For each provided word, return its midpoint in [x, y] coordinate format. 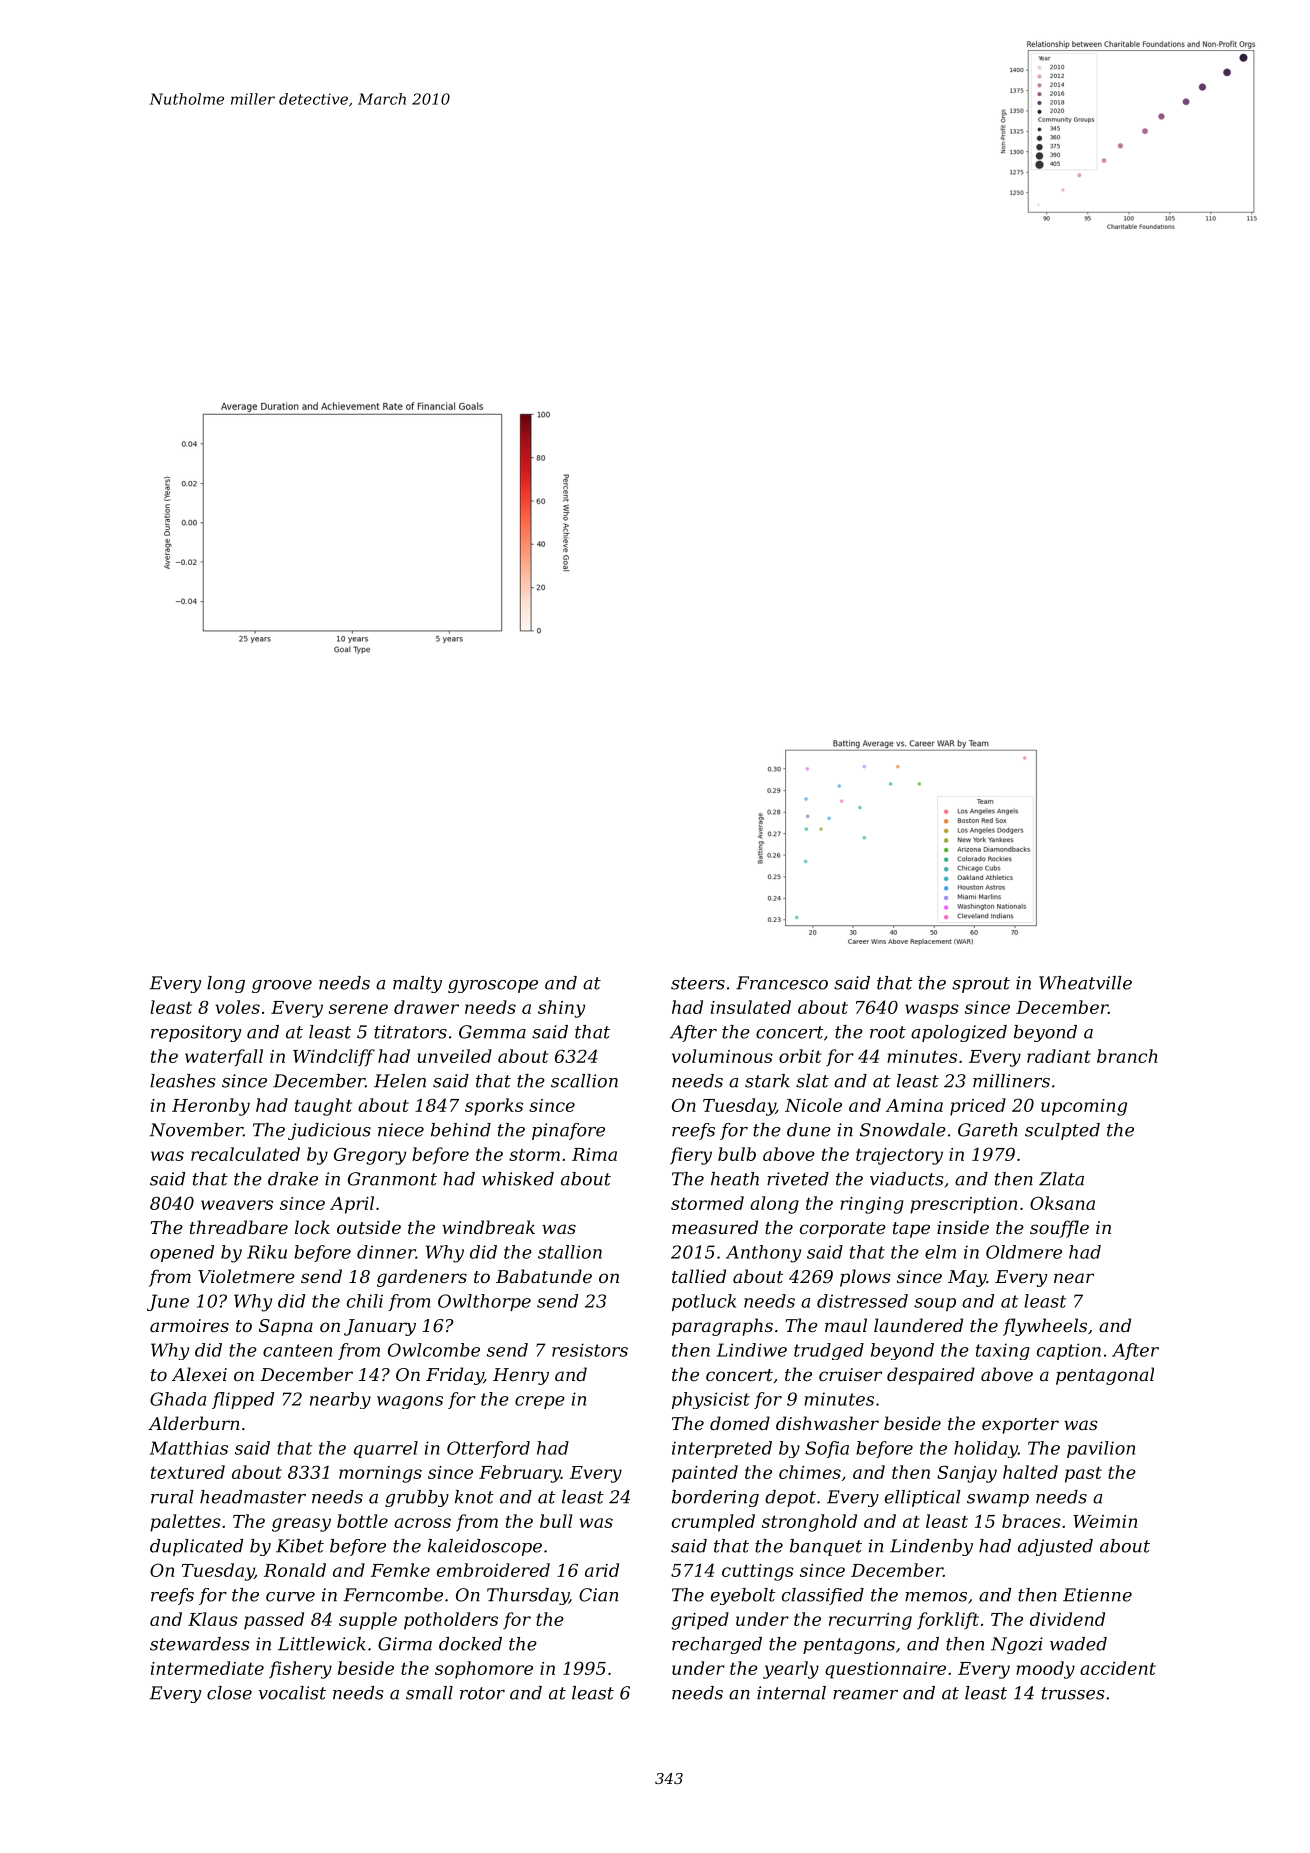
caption [1069, 1351]
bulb [737, 1154]
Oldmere [1024, 1252]
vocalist [292, 1693]
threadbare [239, 1227]
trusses [1073, 1693]
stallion [570, 1252]
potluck [704, 1302]
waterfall [224, 1057]
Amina [914, 1105]
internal [791, 1693]
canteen [297, 1350]
